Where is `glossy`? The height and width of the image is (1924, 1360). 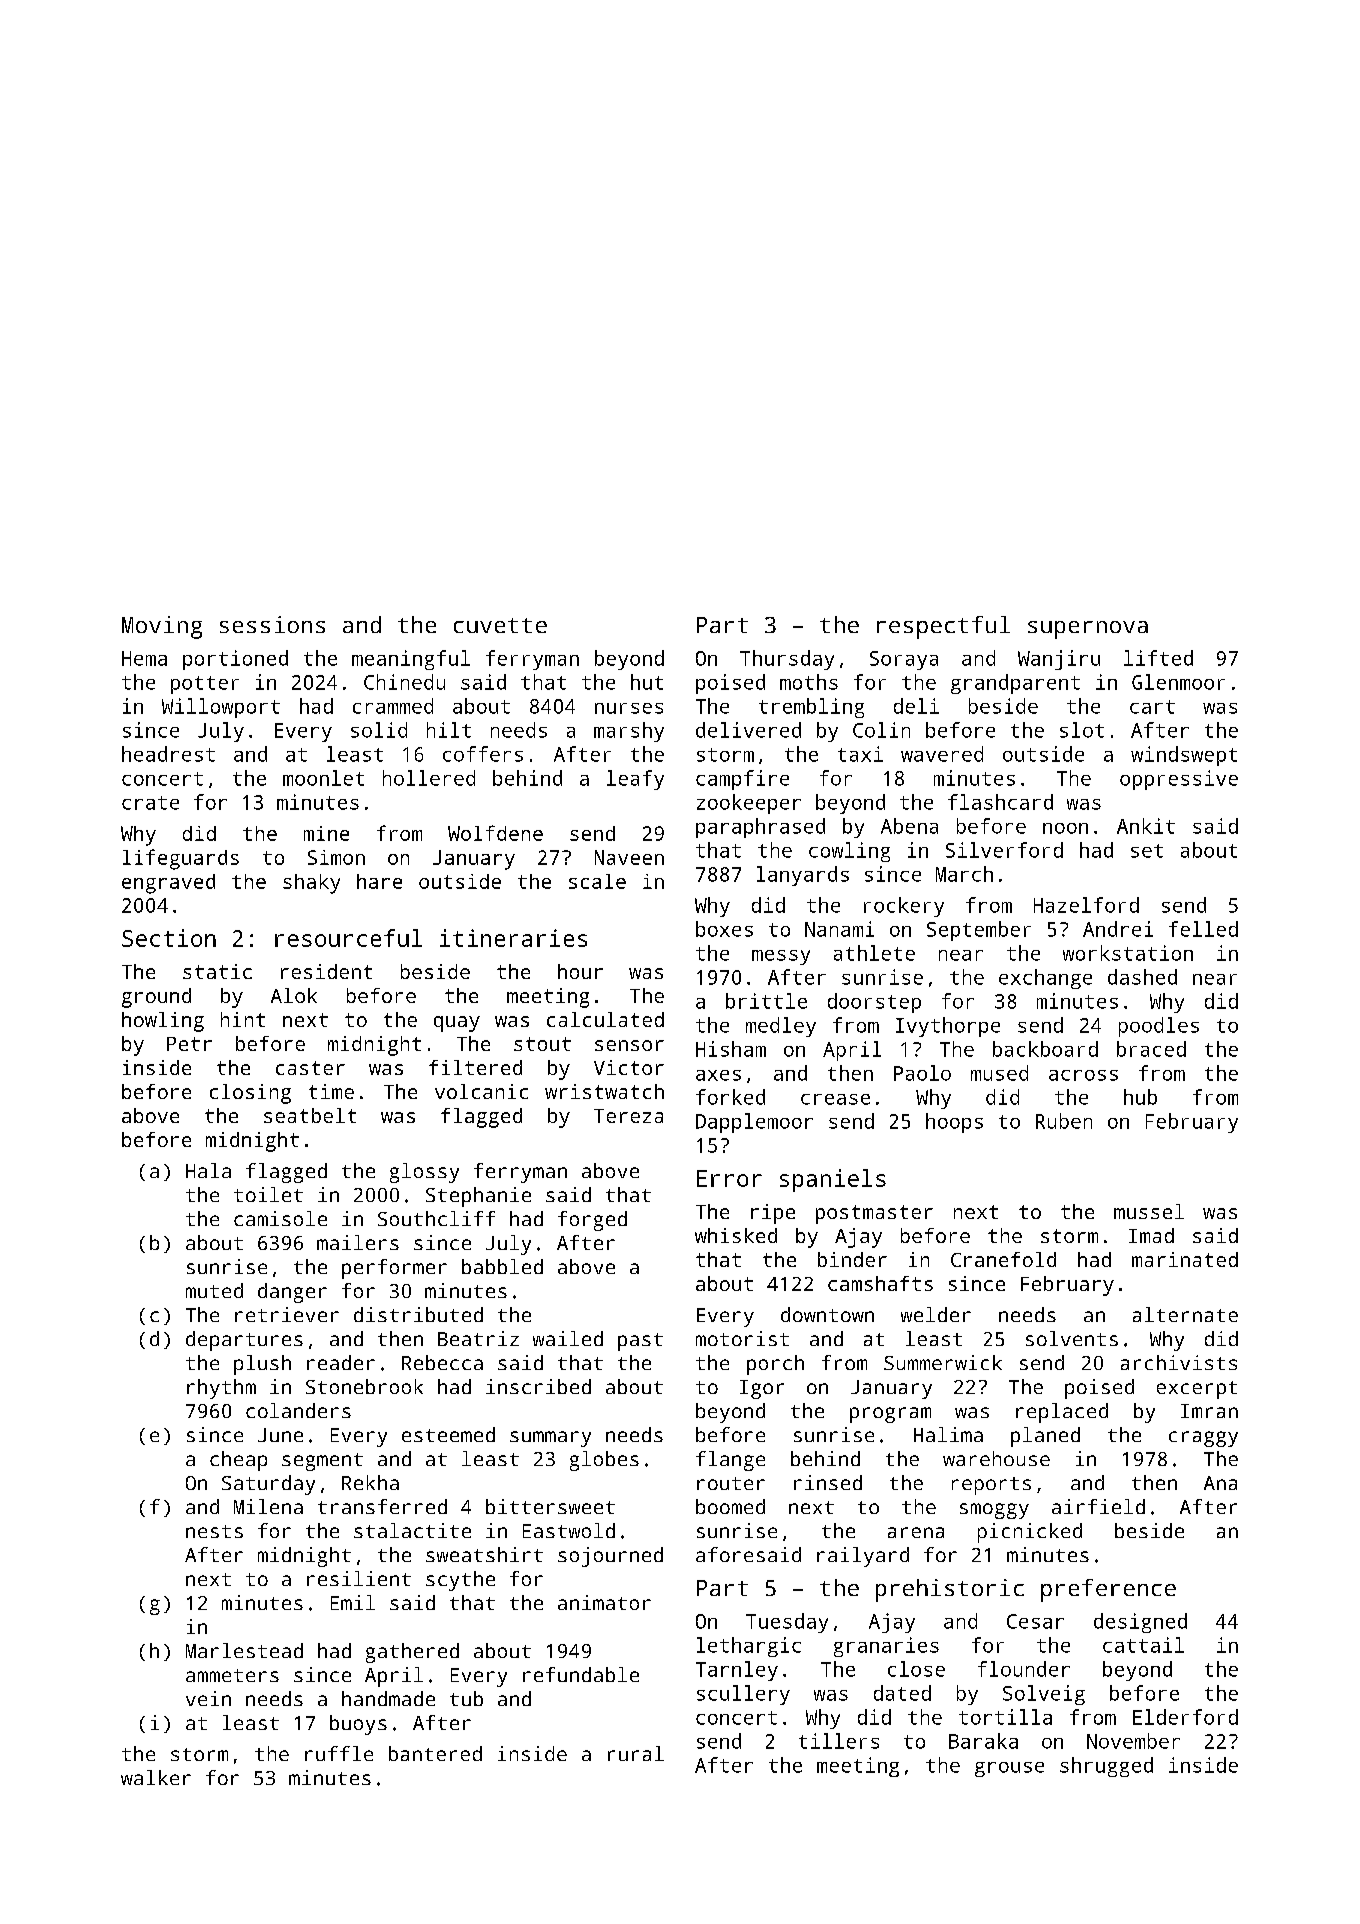
glossy is located at coordinates (424, 1173).
